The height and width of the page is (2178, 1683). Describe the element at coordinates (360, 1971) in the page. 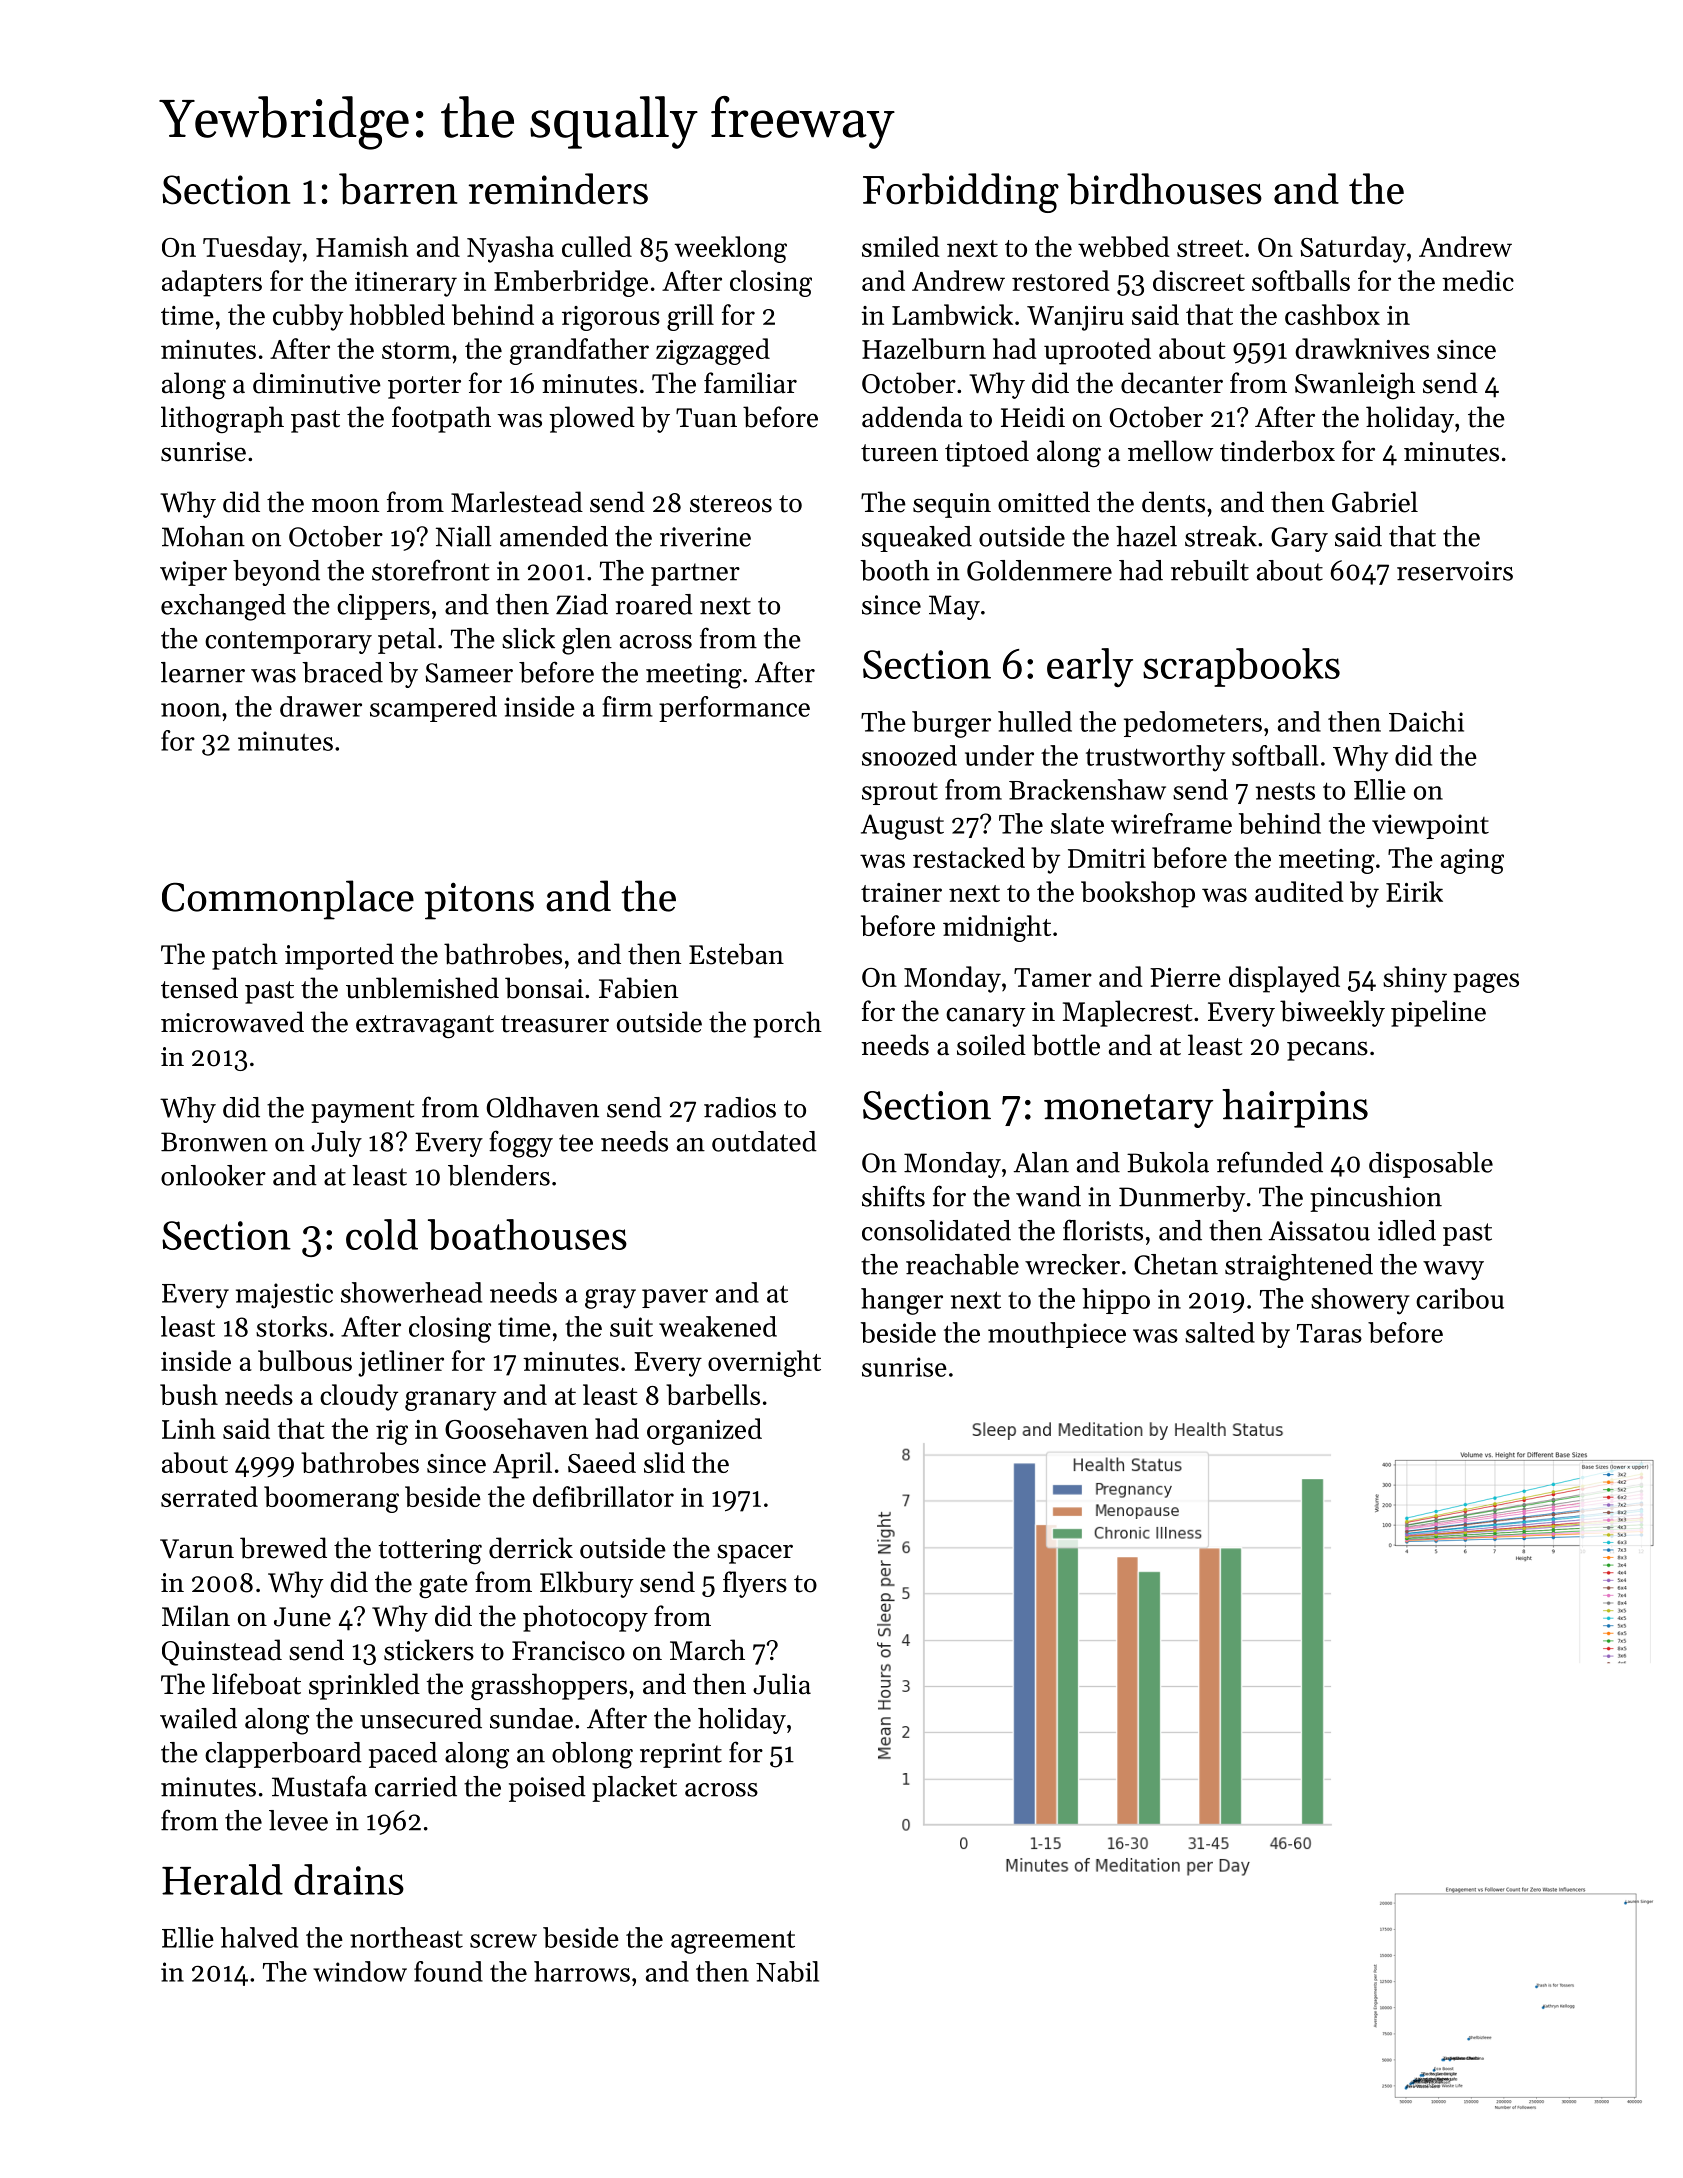

I see `window` at that location.
